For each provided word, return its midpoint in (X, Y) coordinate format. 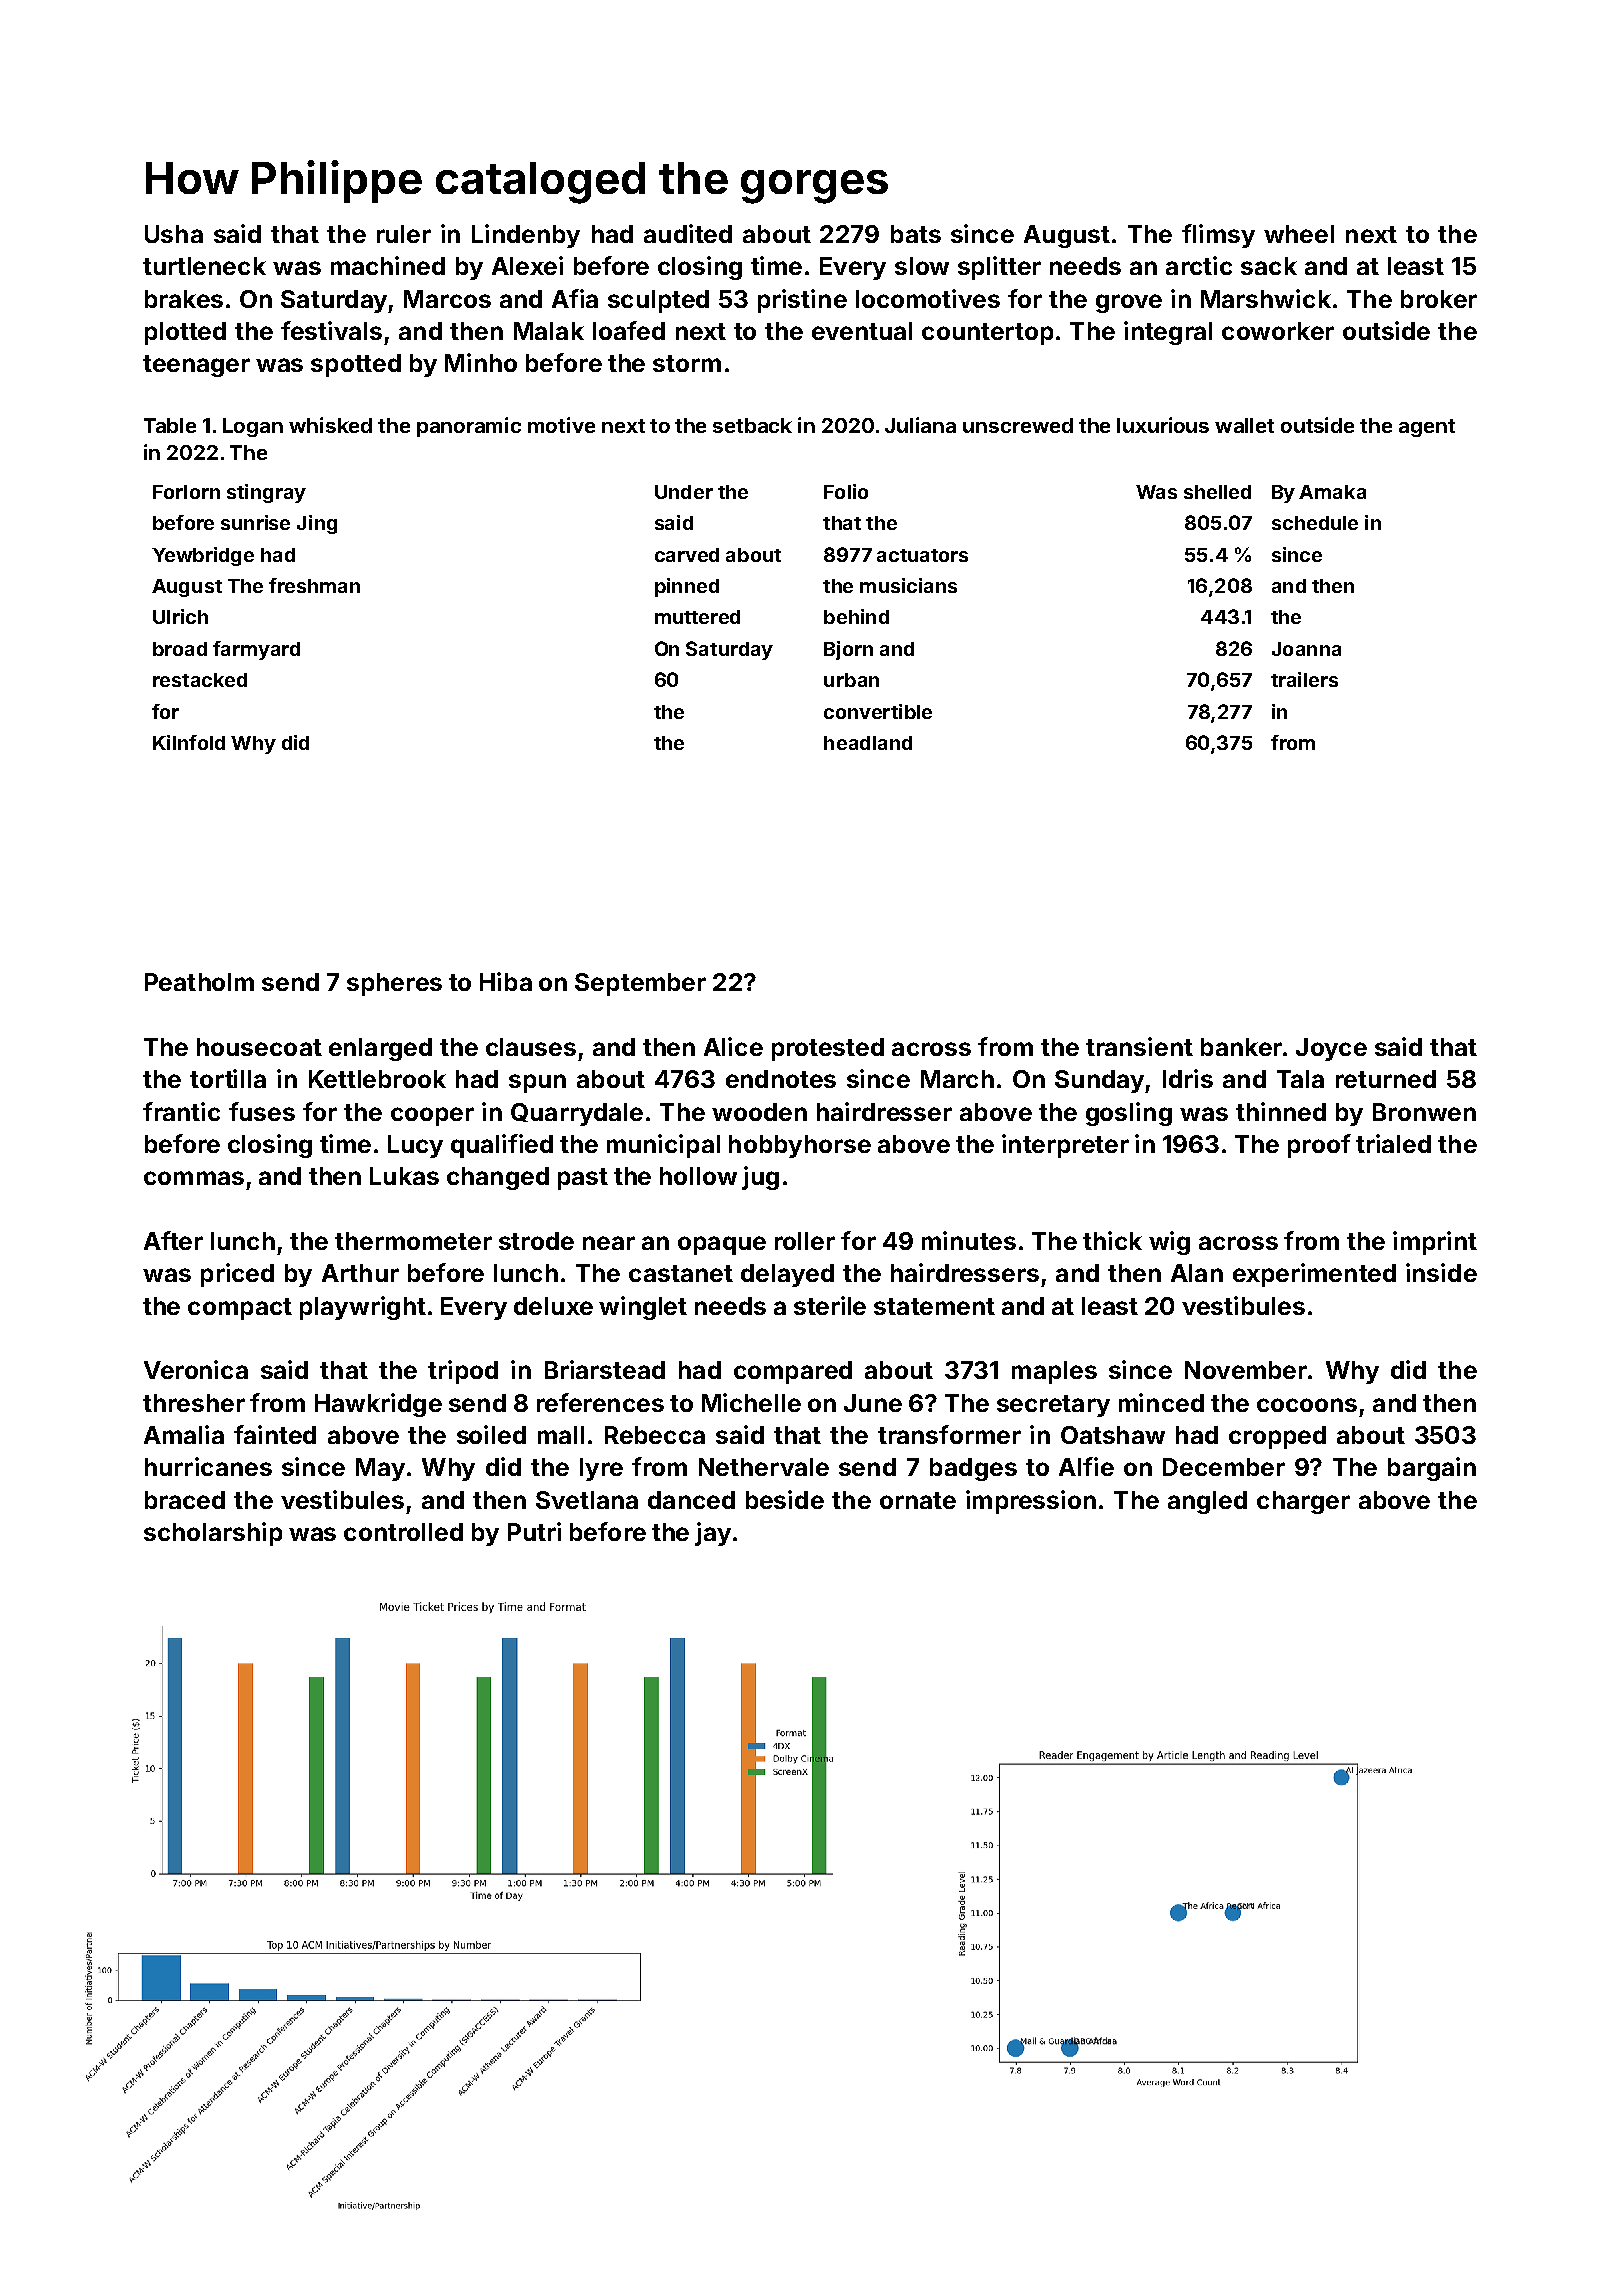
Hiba (506, 981)
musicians (908, 585)
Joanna (1306, 649)
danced (691, 1500)
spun (537, 1083)
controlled (403, 1532)
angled (1207, 1502)
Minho (481, 362)
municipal (663, 1146)
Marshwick (1266, 298)
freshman (314, 585)
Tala (1300, 1079)
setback (752, 425)
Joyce (1331, 1049)
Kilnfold (189, 742)
